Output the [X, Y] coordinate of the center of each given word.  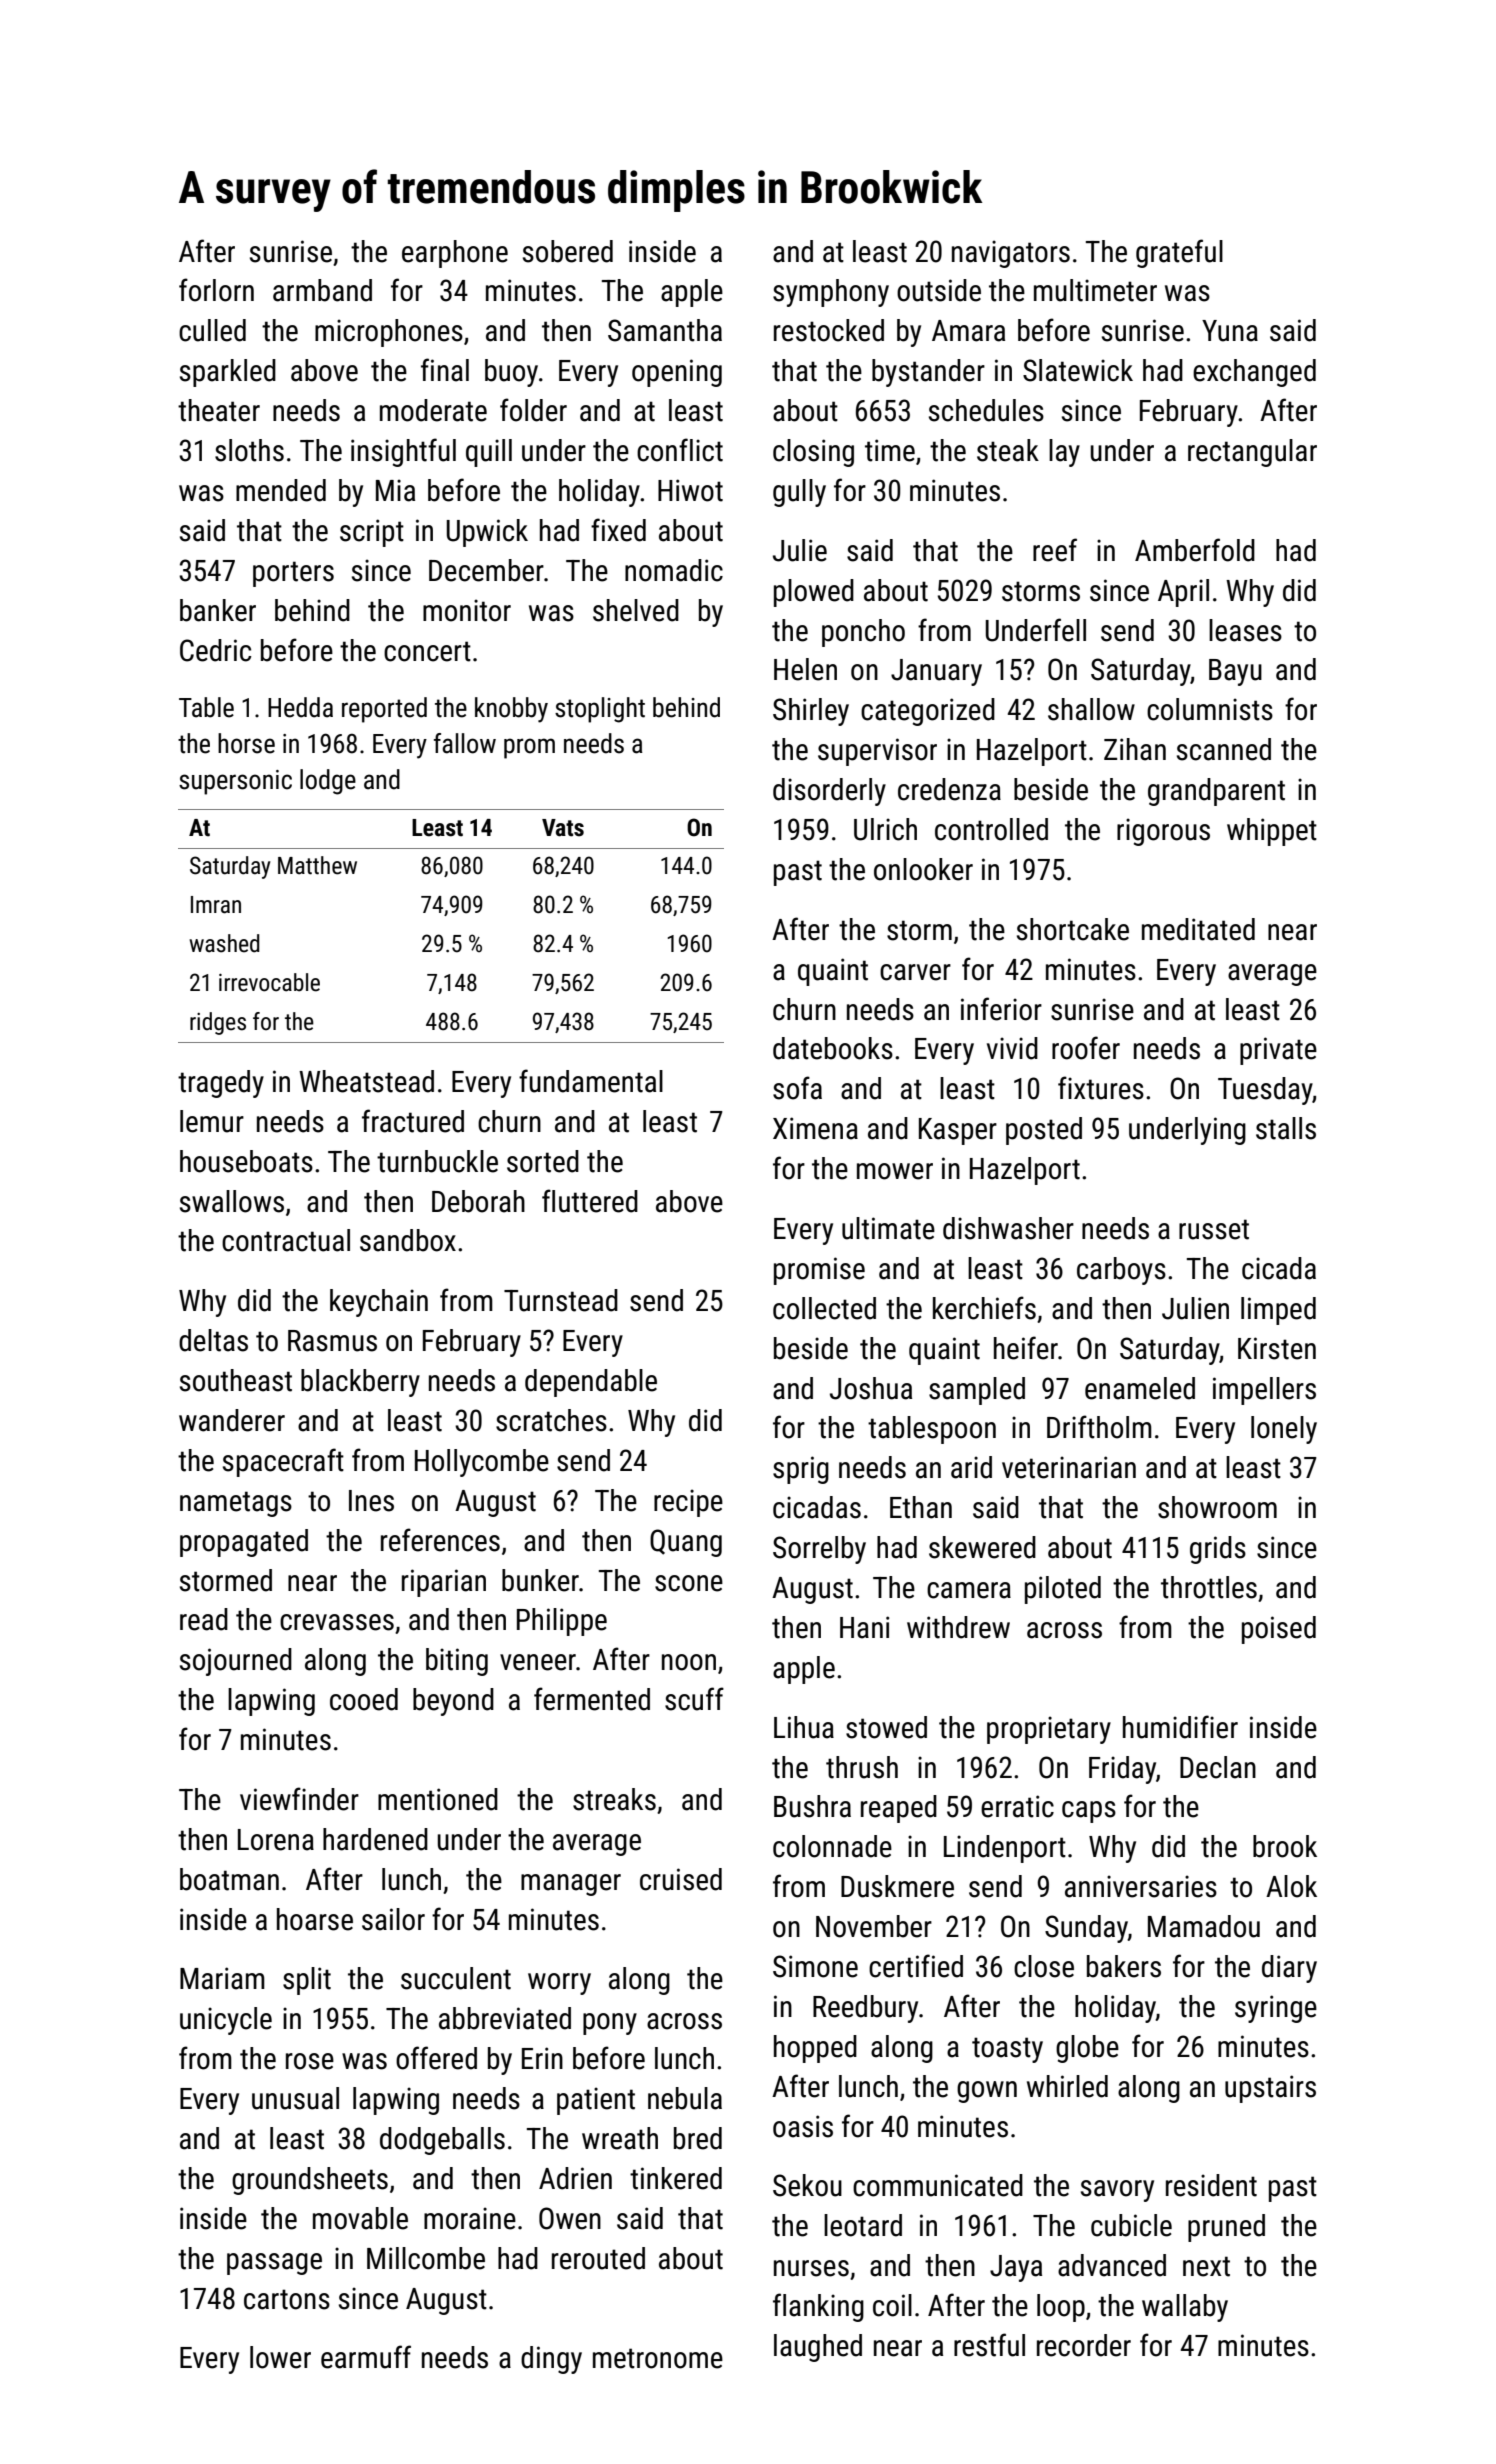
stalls [1286, 1128]
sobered [568, 251]
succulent [456, 1978]
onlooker [923, 869]
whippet [1272, 832]
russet [1214, 1229]
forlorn [216, 290]
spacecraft [283, 1462]
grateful [1179, 253]
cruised [681, 1879]
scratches [551, 1420]
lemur [212, 1121]
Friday [1122, 1770]
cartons [287, 2299]
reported [384, 710]
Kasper [958, 1131]
